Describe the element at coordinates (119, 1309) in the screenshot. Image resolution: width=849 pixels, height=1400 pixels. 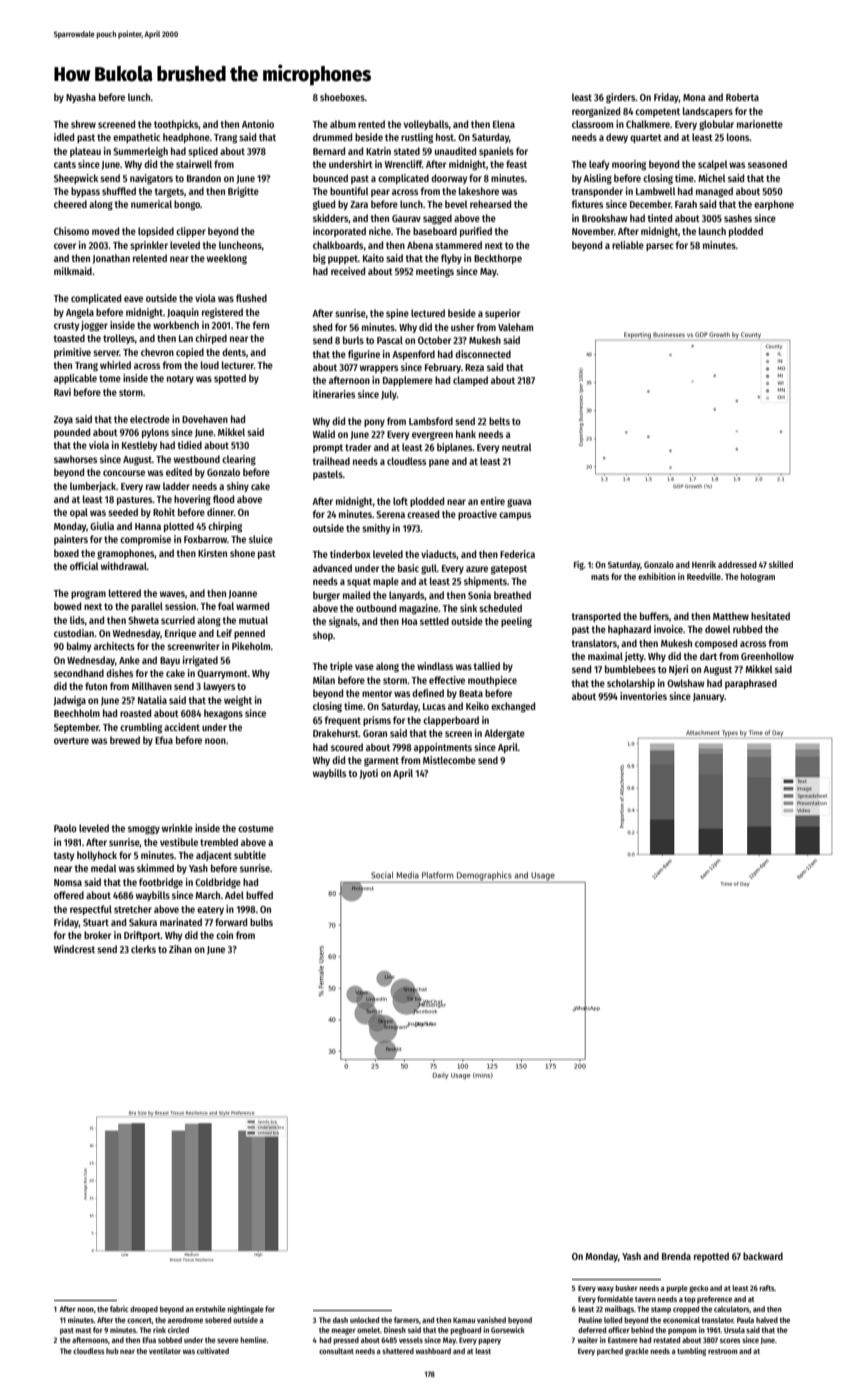
I see `fabric` at that location.
